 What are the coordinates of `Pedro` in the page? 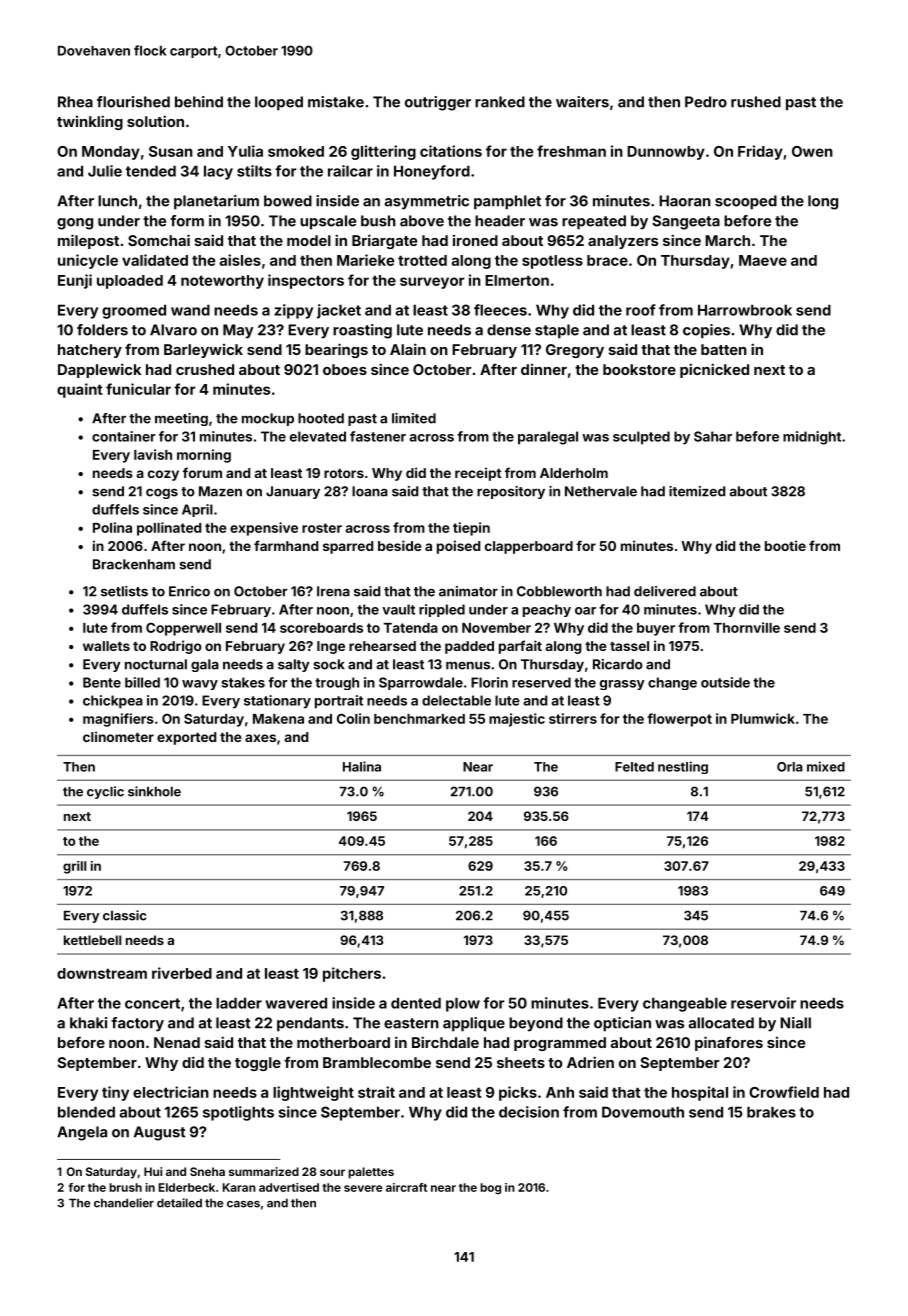 It's located at (706, 102).
